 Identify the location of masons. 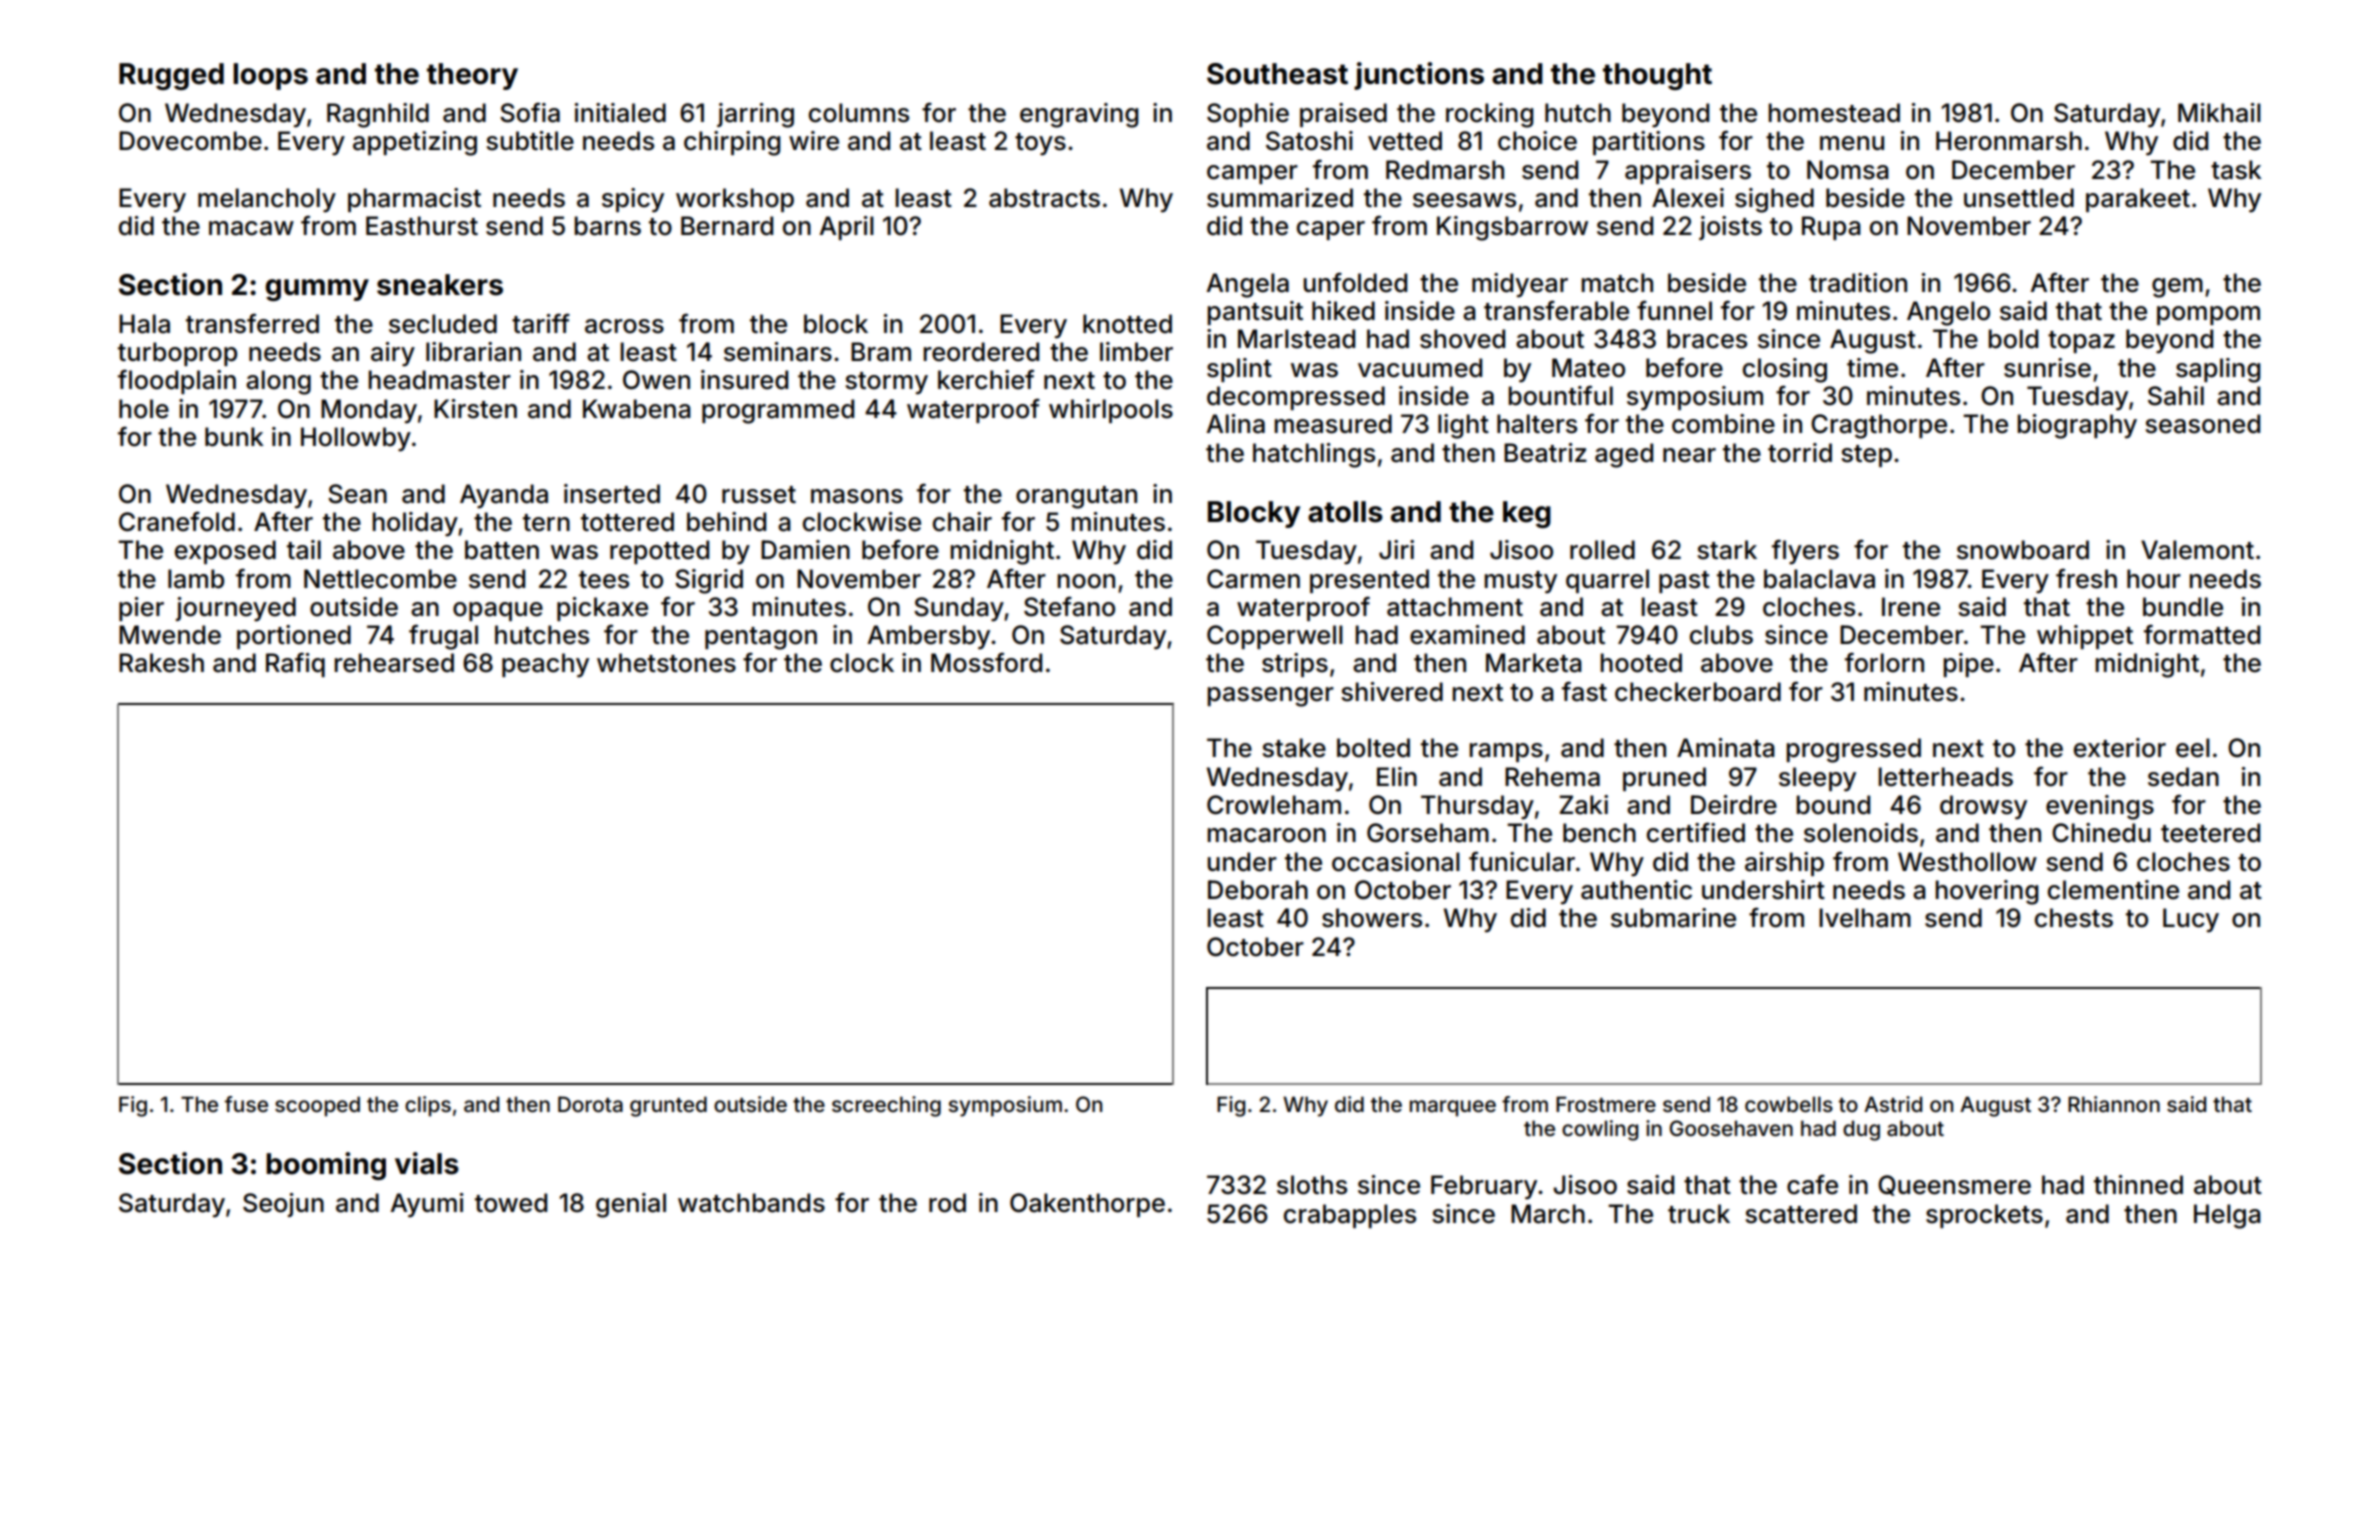
(857, 496).
